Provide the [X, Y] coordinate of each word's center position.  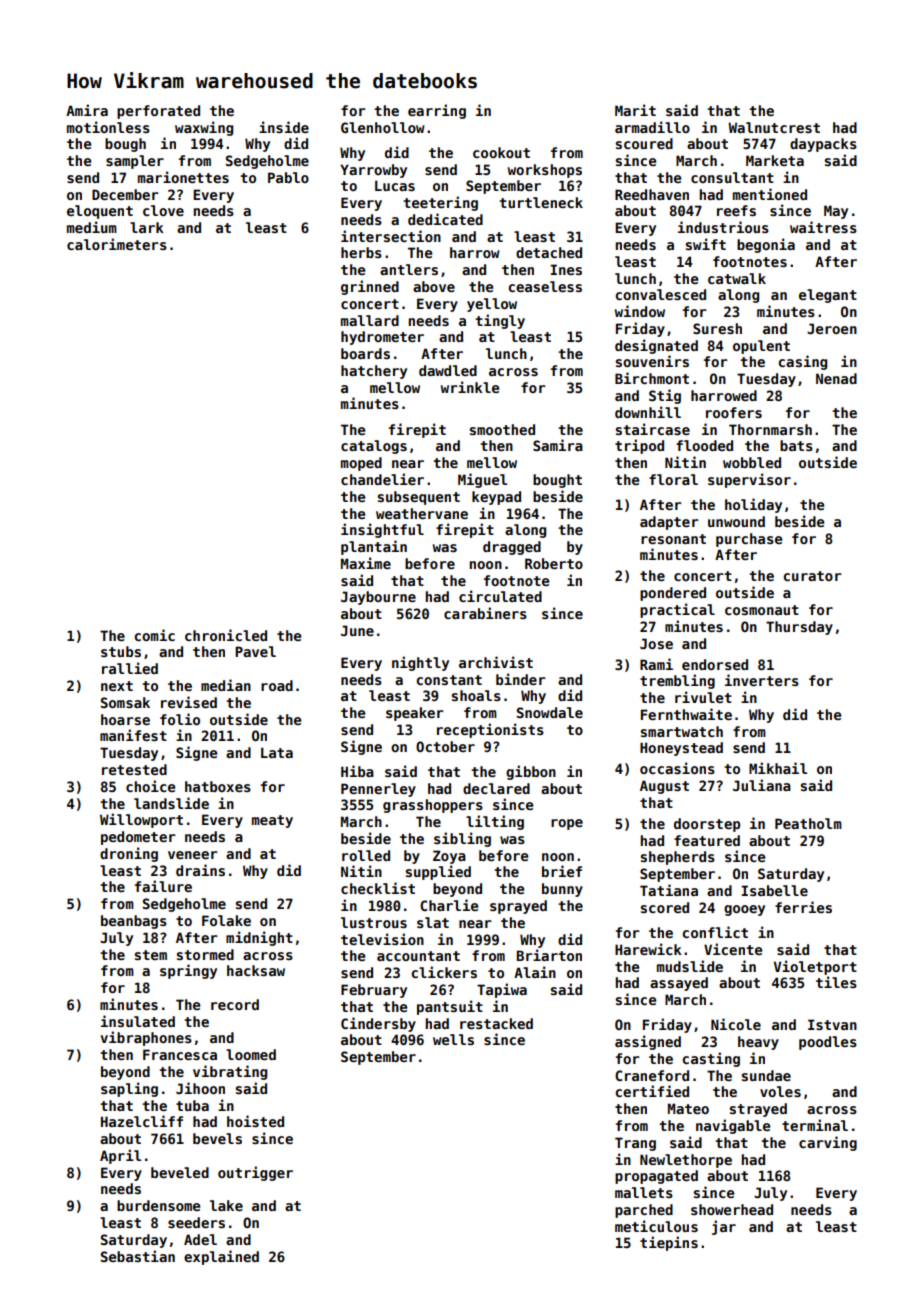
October [445, 746]
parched [644, 1211]
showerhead [732, 1209]
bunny [562, 890]
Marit [635, 110]
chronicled [226, 635]
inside [284, 127]
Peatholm [808, 823]
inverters [762, 680]
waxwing [204, 128]
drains [200, 870]
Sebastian [138, 1256]
